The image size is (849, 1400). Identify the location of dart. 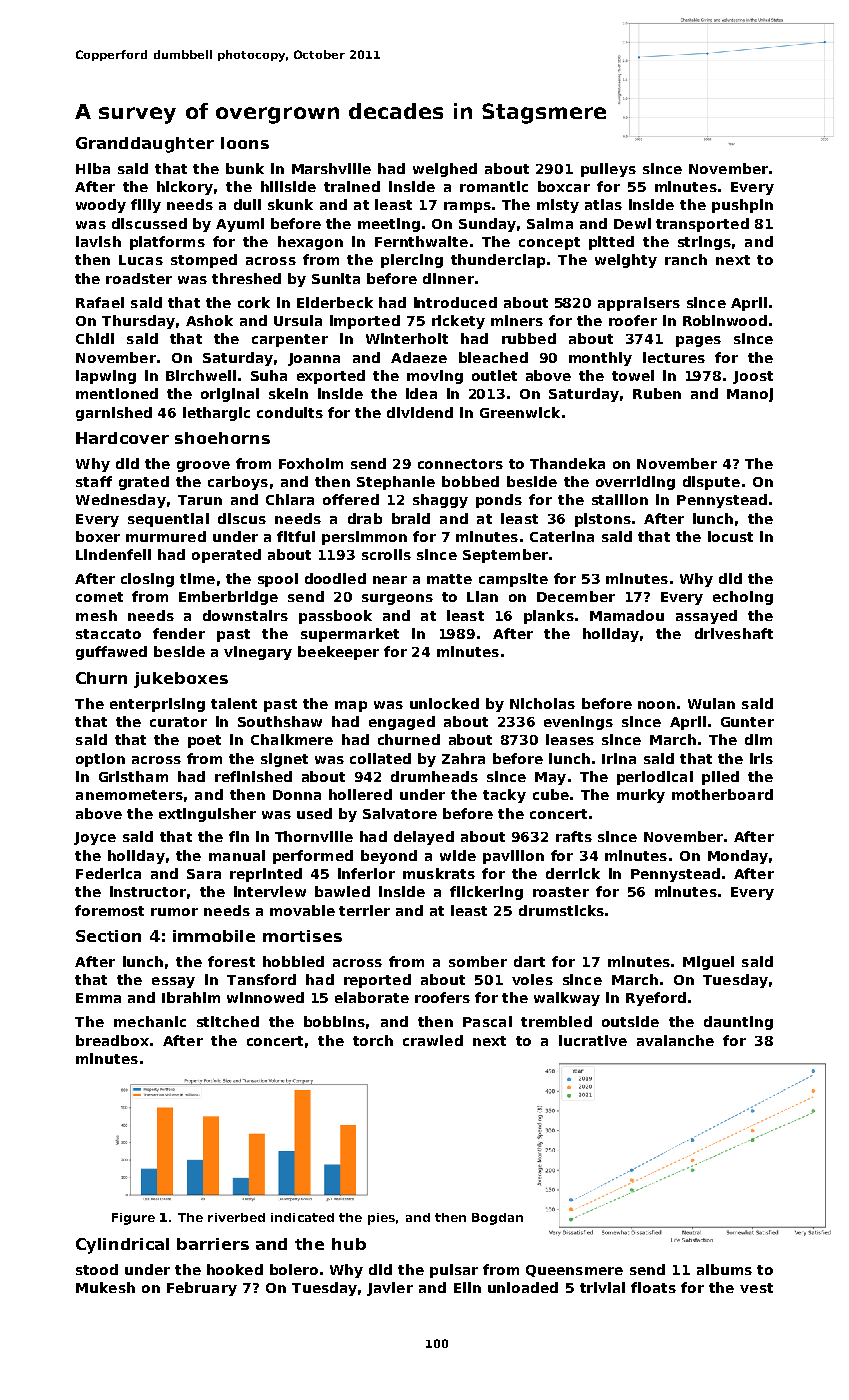
(529, 961).
